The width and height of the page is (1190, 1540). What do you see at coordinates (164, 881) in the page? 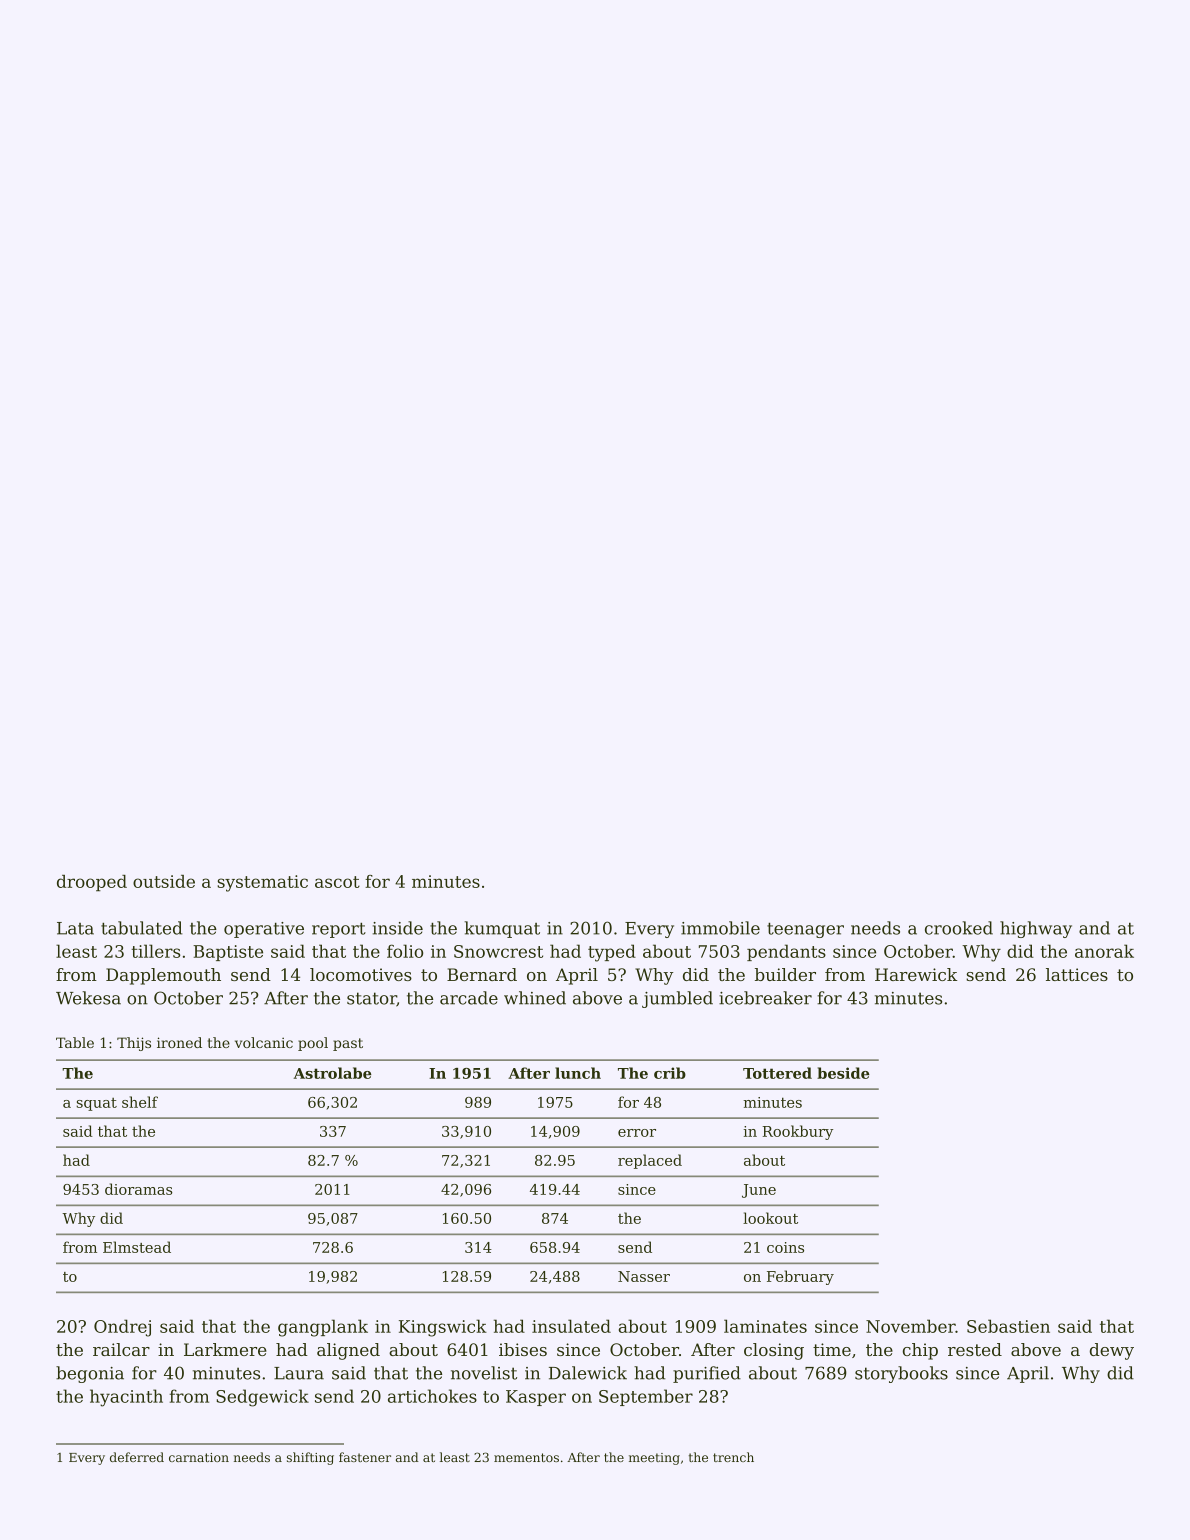
I see `outside` at bounding box center [164, 881].
